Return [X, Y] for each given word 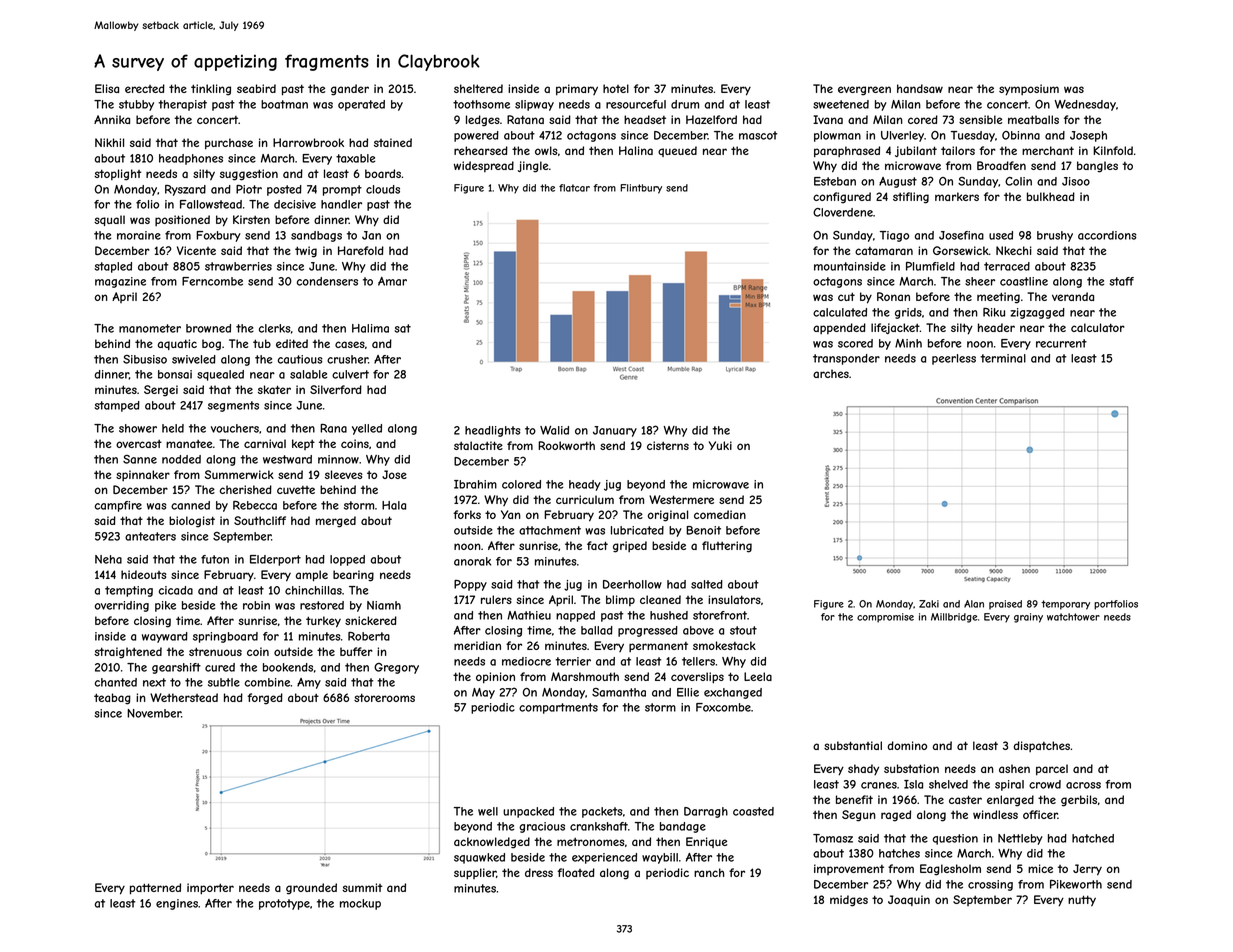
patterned [155, 889]
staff [1121, 281]
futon [215, 559]
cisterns [668, 445]
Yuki [720, 445]
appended [839, 328]
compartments [558, 708]
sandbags [316, 236]
